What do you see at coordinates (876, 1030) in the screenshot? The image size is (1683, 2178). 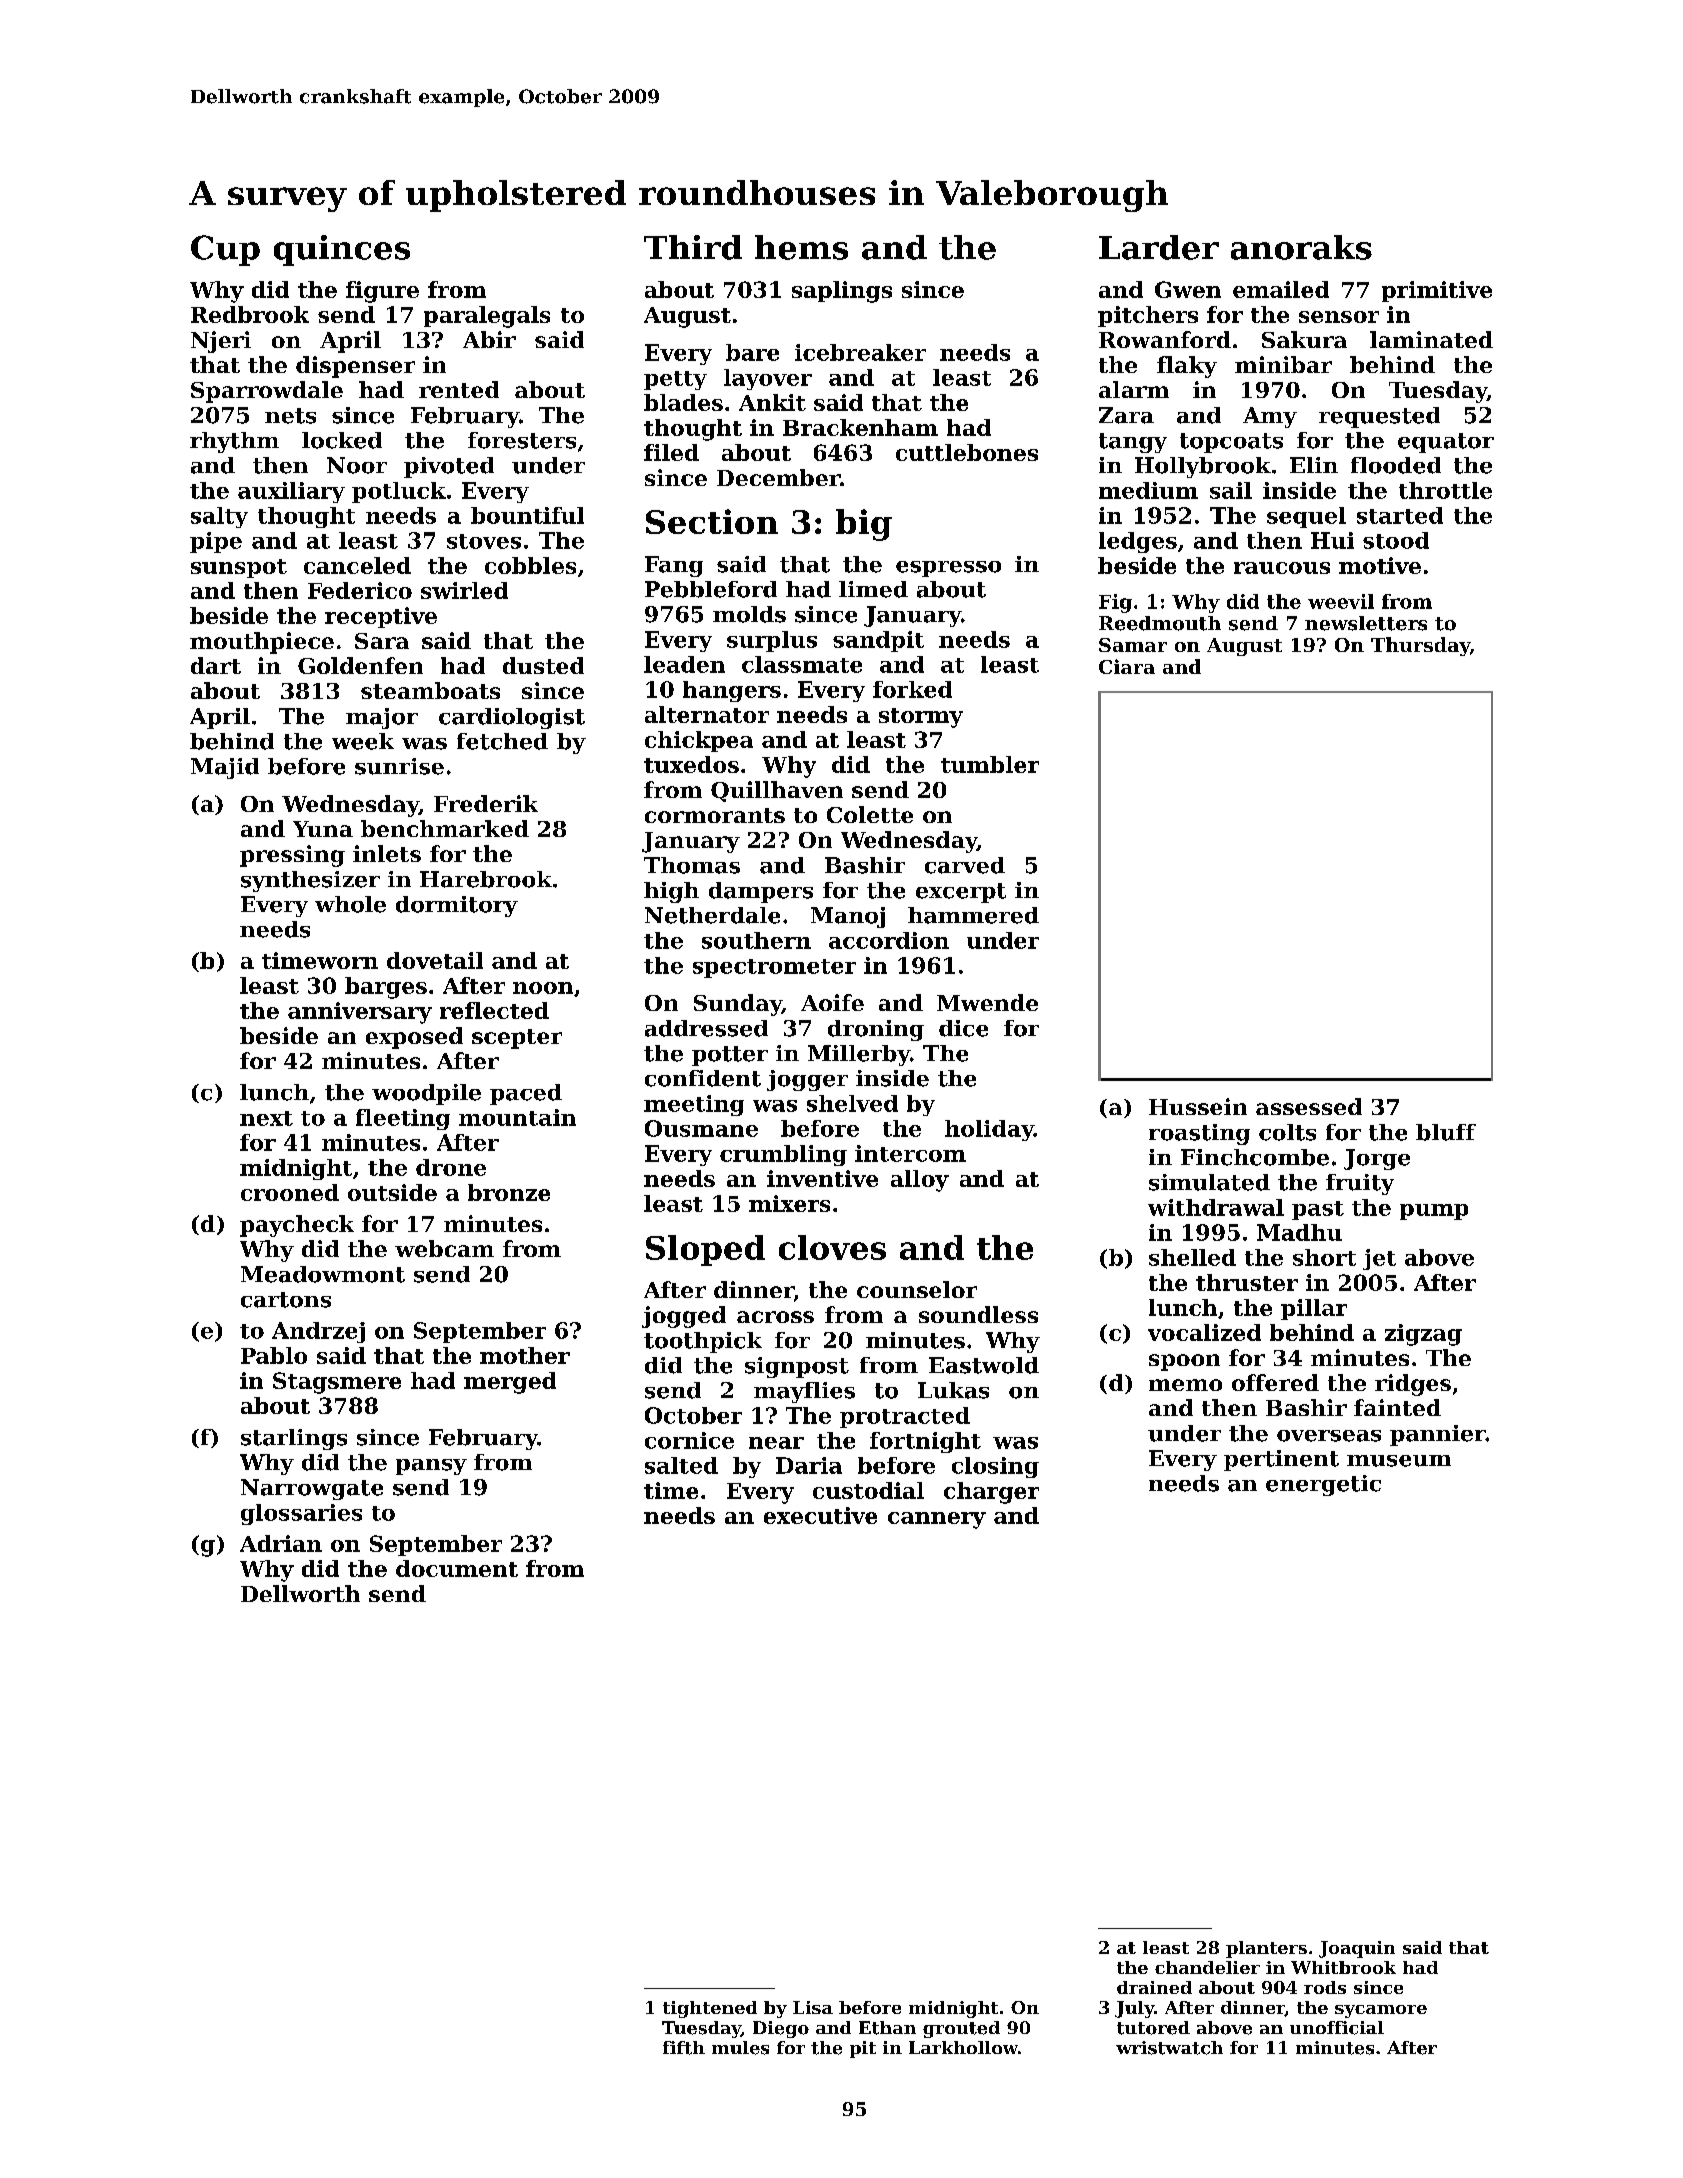 I see `droning` at bounding box center [876, 1030].
